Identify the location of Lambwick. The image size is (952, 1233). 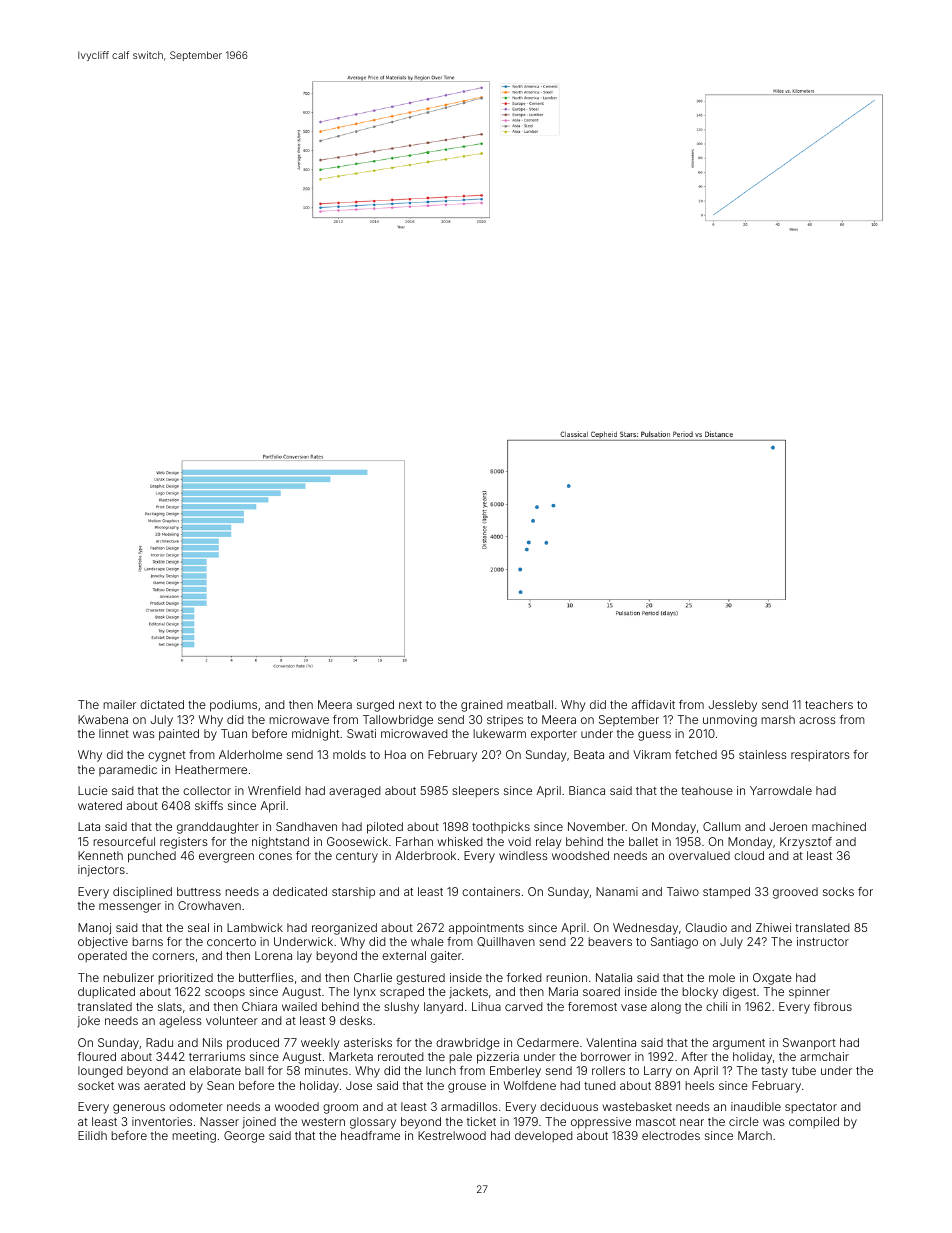
(255, 927).
